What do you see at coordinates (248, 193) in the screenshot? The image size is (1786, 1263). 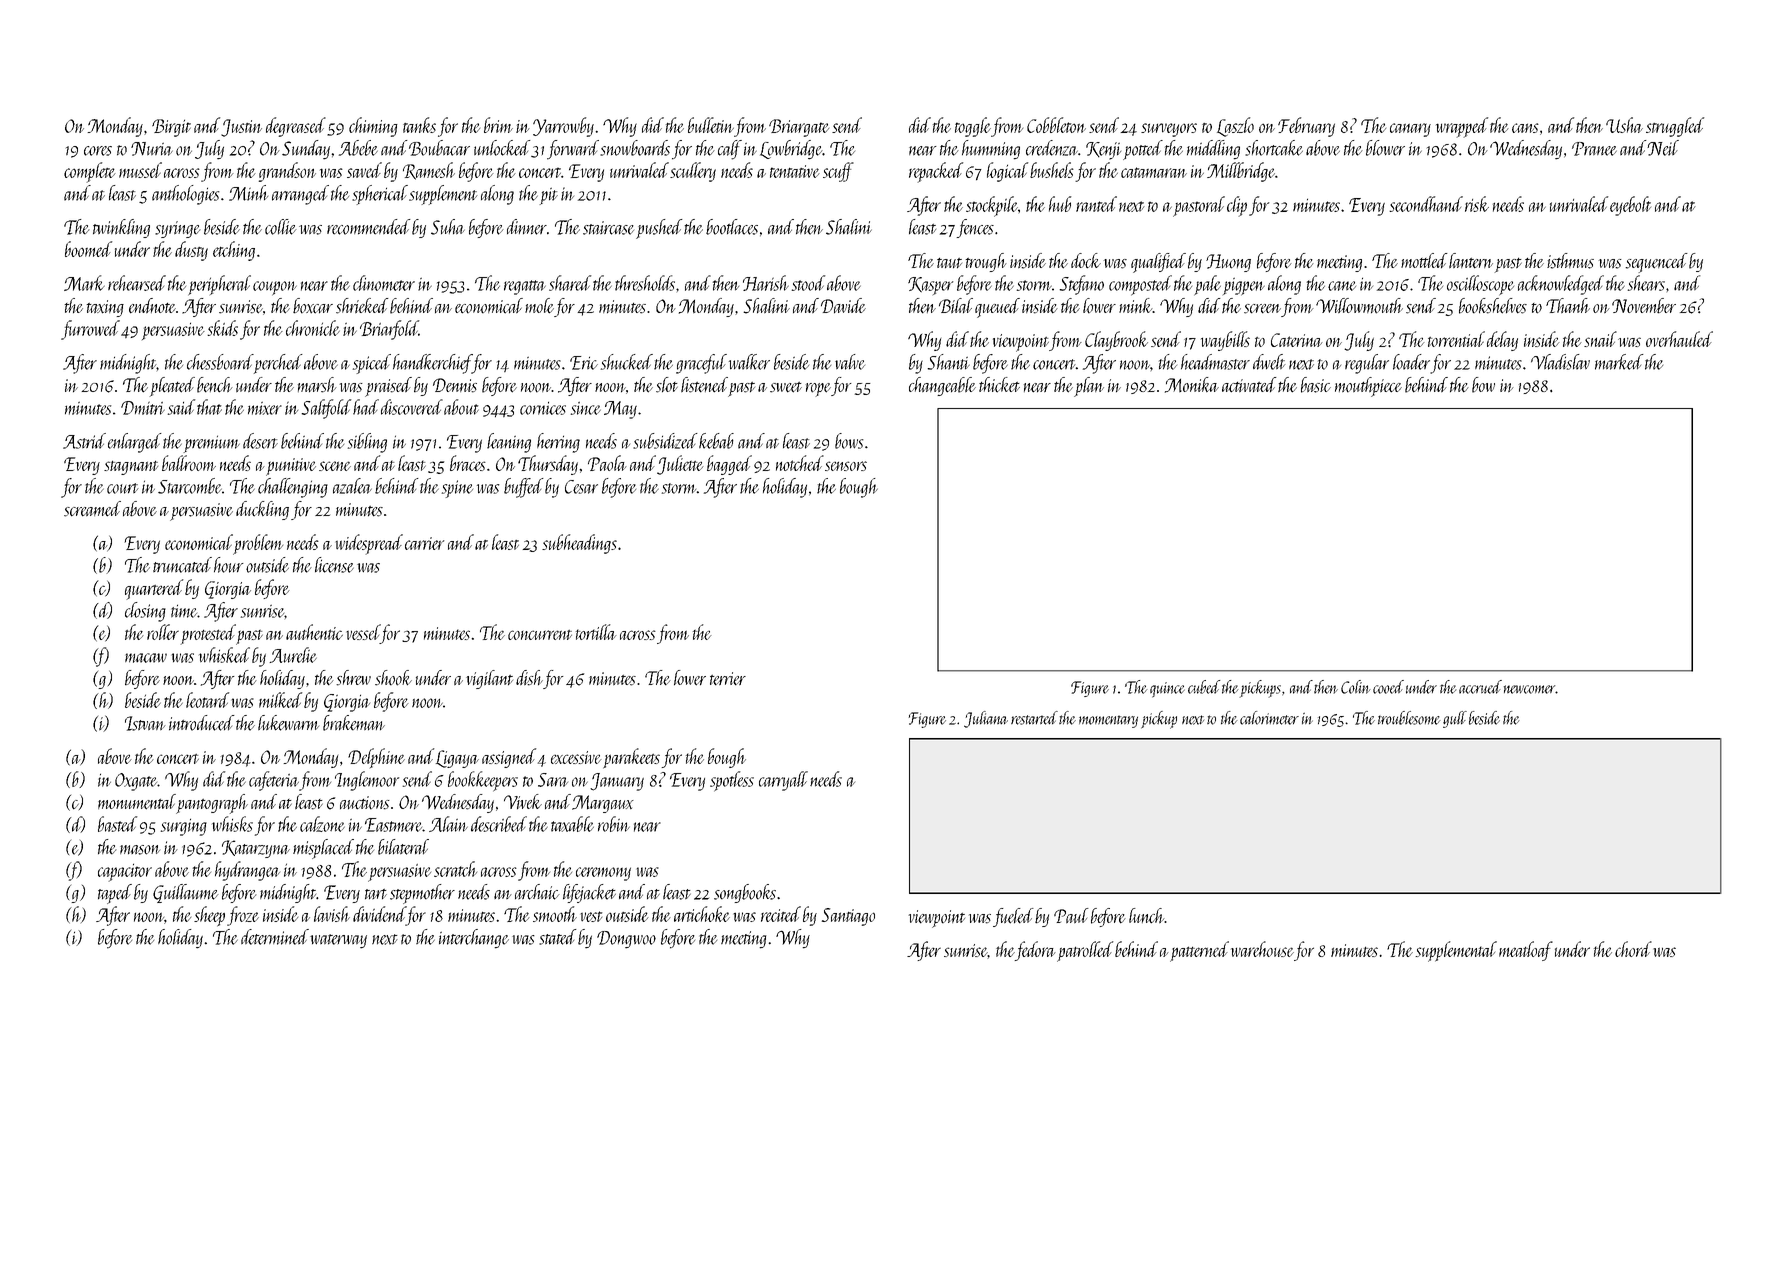 I see `Minh` at bounding box center [248, 193].
